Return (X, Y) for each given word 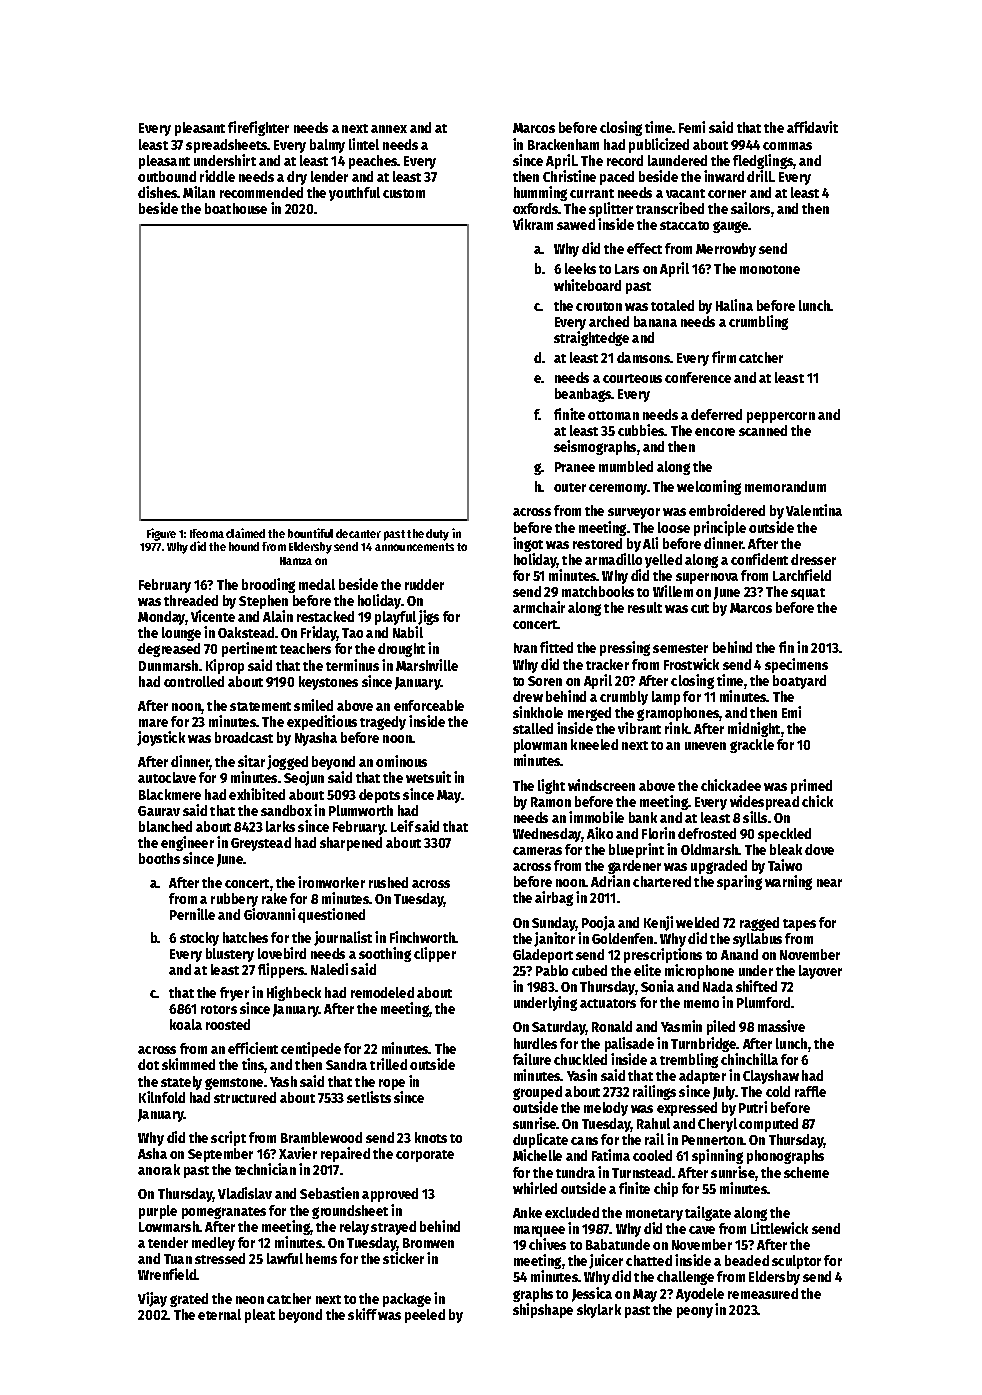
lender (329, 176)
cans (584, 1141)
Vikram (533, 224)
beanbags (583, 395)
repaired (345, 1154)
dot (148, 1064)
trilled (388, 1064)
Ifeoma (207, 533)
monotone (770, 269)
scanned (763, 430)
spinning (717, 1156)
